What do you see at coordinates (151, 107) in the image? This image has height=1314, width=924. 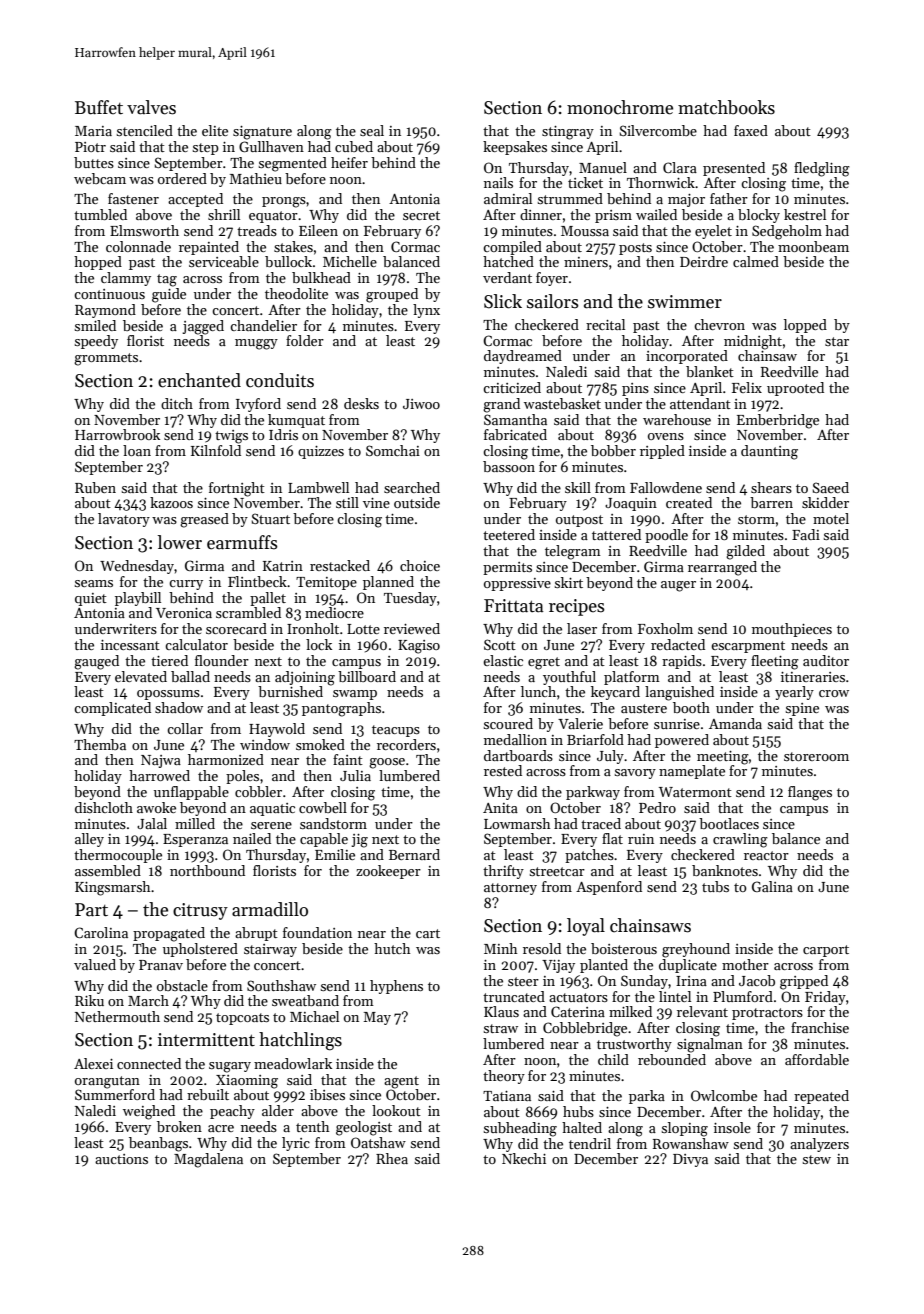 I see `valves` at bounding box center [151, 107].
